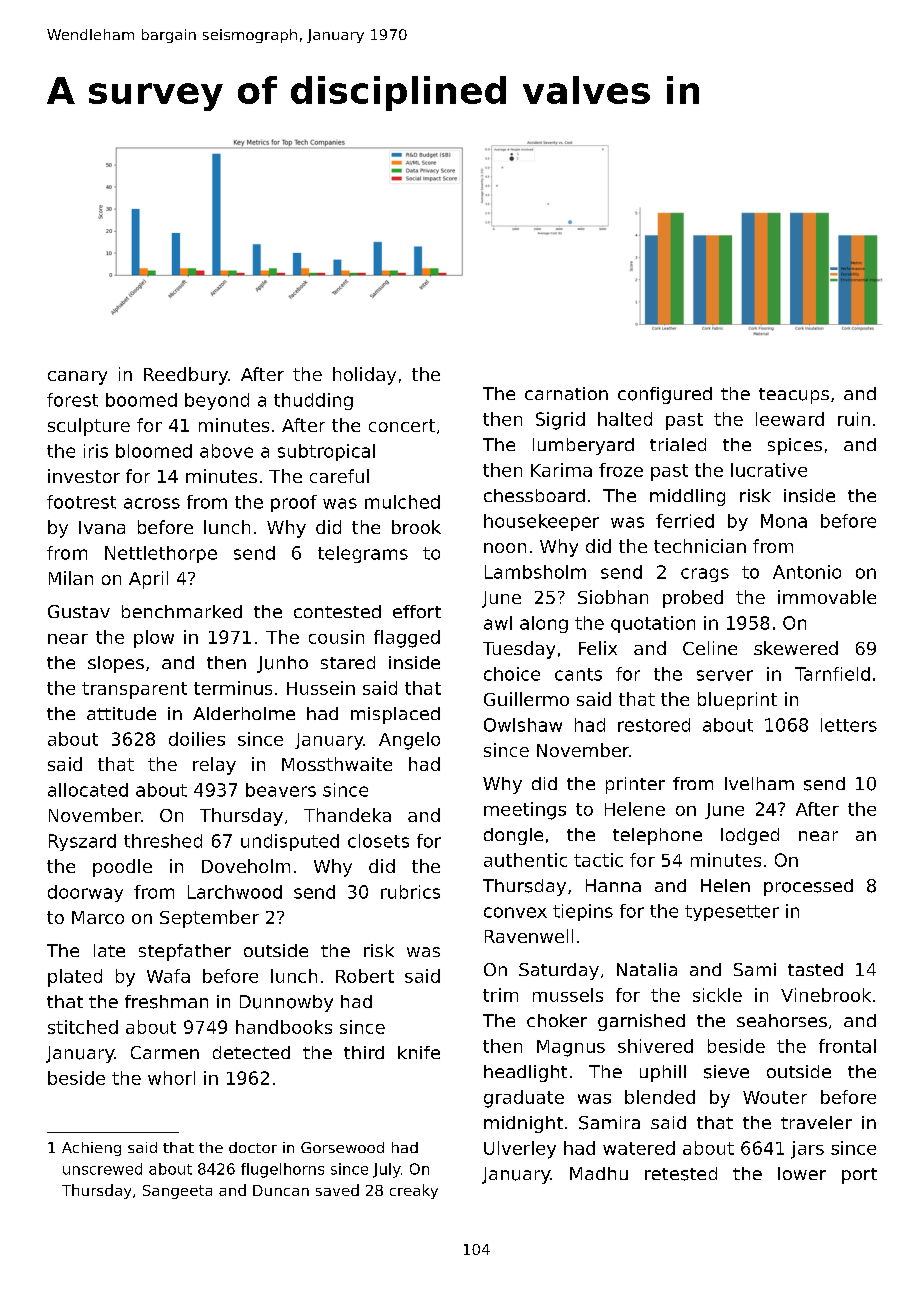  What do you see at coordinates (635, 785) in the screenshot?
I see `printer` at bounding box center [635, 785].
